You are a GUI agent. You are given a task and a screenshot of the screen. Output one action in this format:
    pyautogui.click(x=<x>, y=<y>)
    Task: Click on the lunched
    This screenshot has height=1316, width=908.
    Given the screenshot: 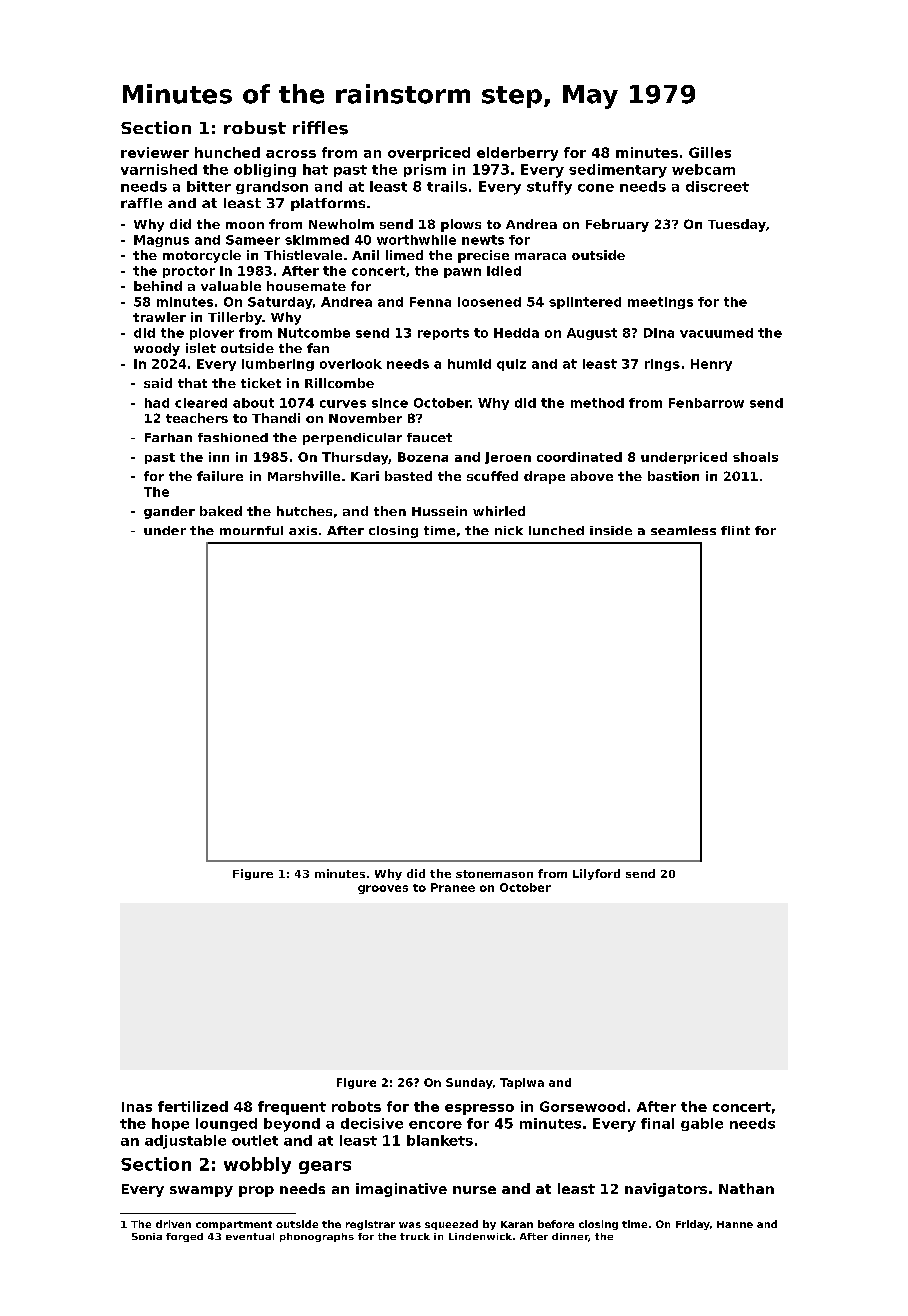 What is the action you would take?
    pyautogui.click(x=556, y=530)
